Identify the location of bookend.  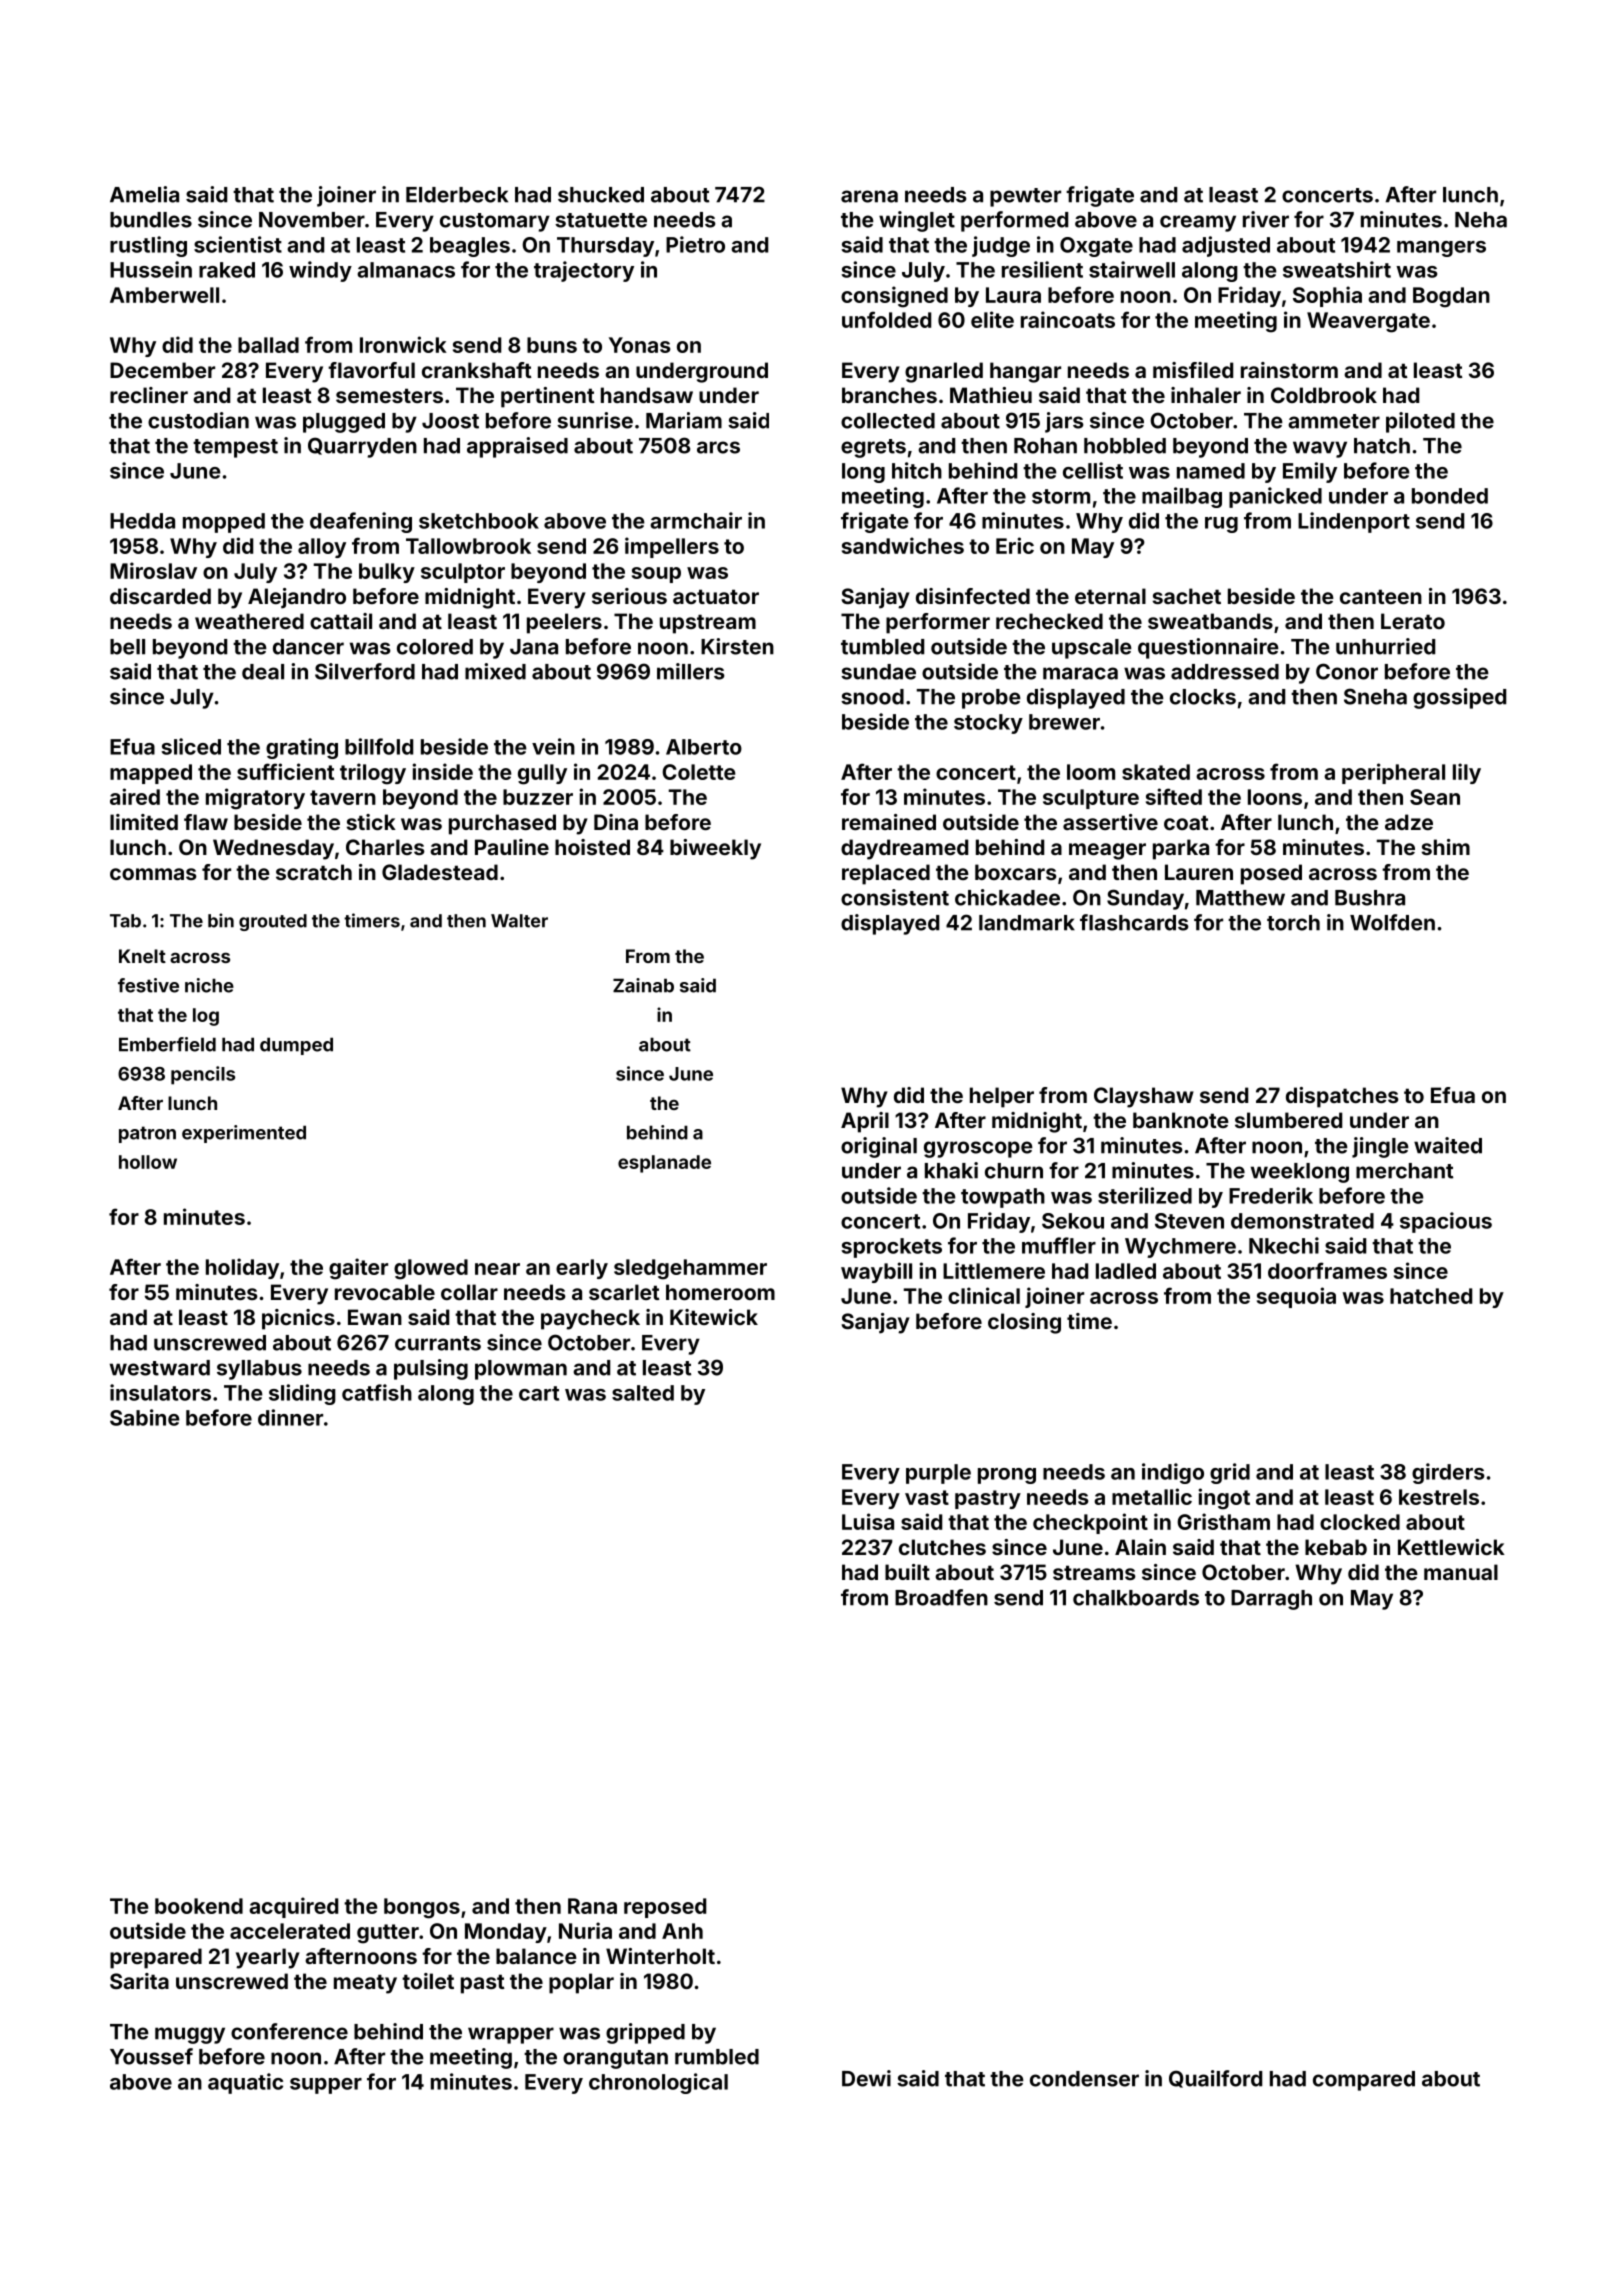
(199, 1906).
